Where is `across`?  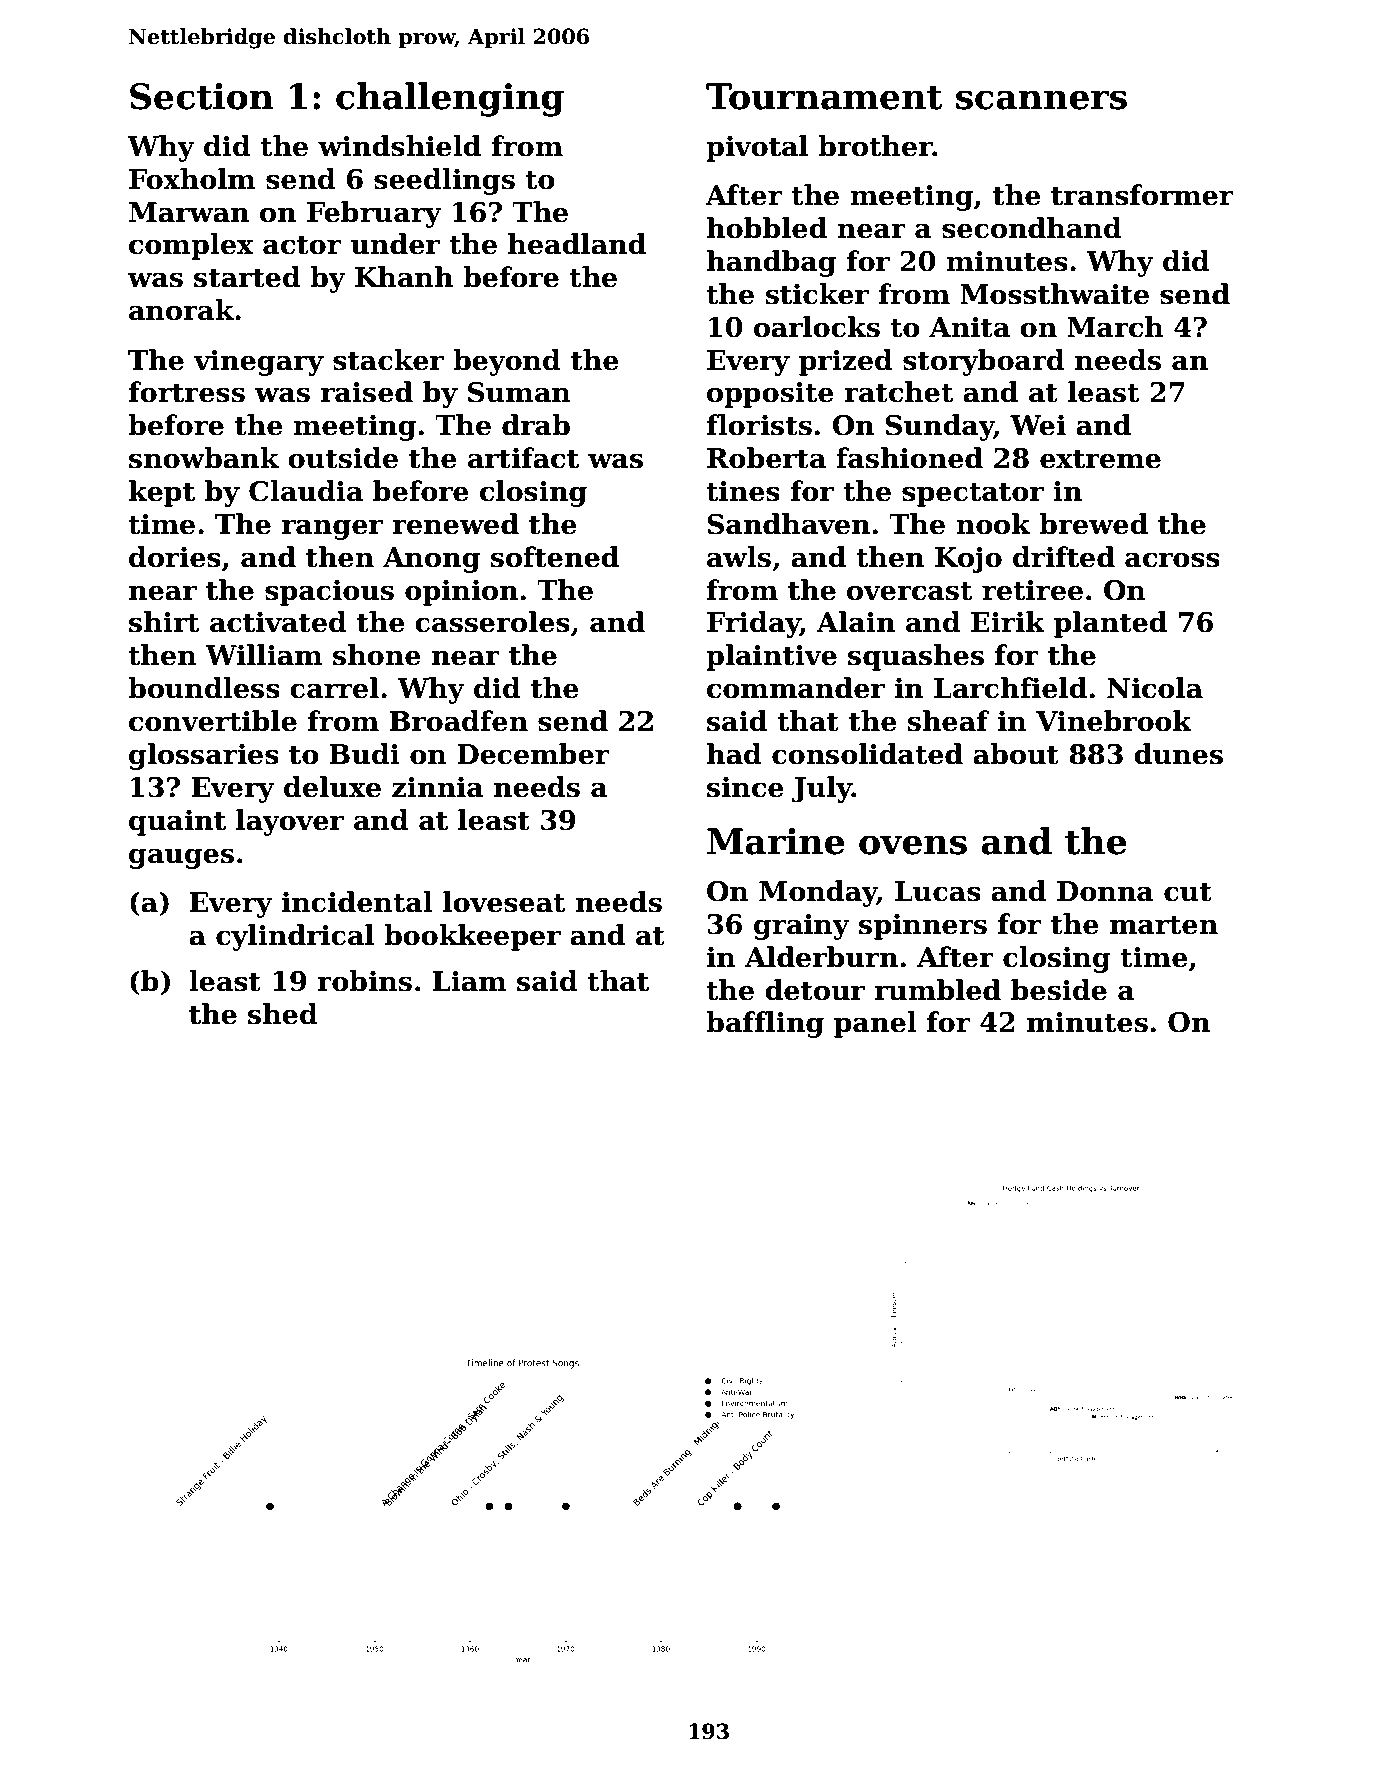 across is located at coordinates (1172, 560).
